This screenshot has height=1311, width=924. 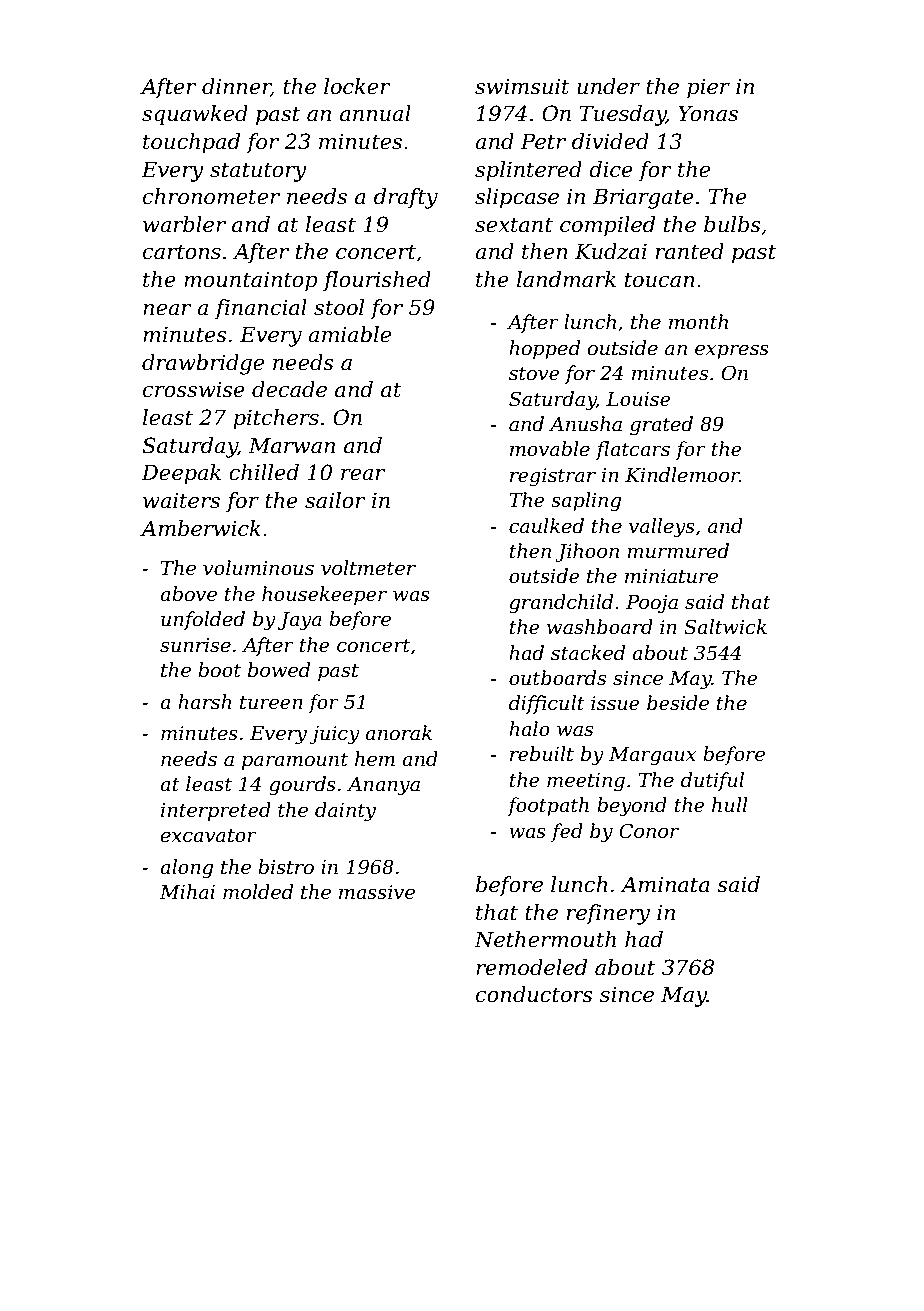 What do you see at coordinates (643, 198) in the screenshot?
I see `Briargate` at bounding box center [643, 198].
